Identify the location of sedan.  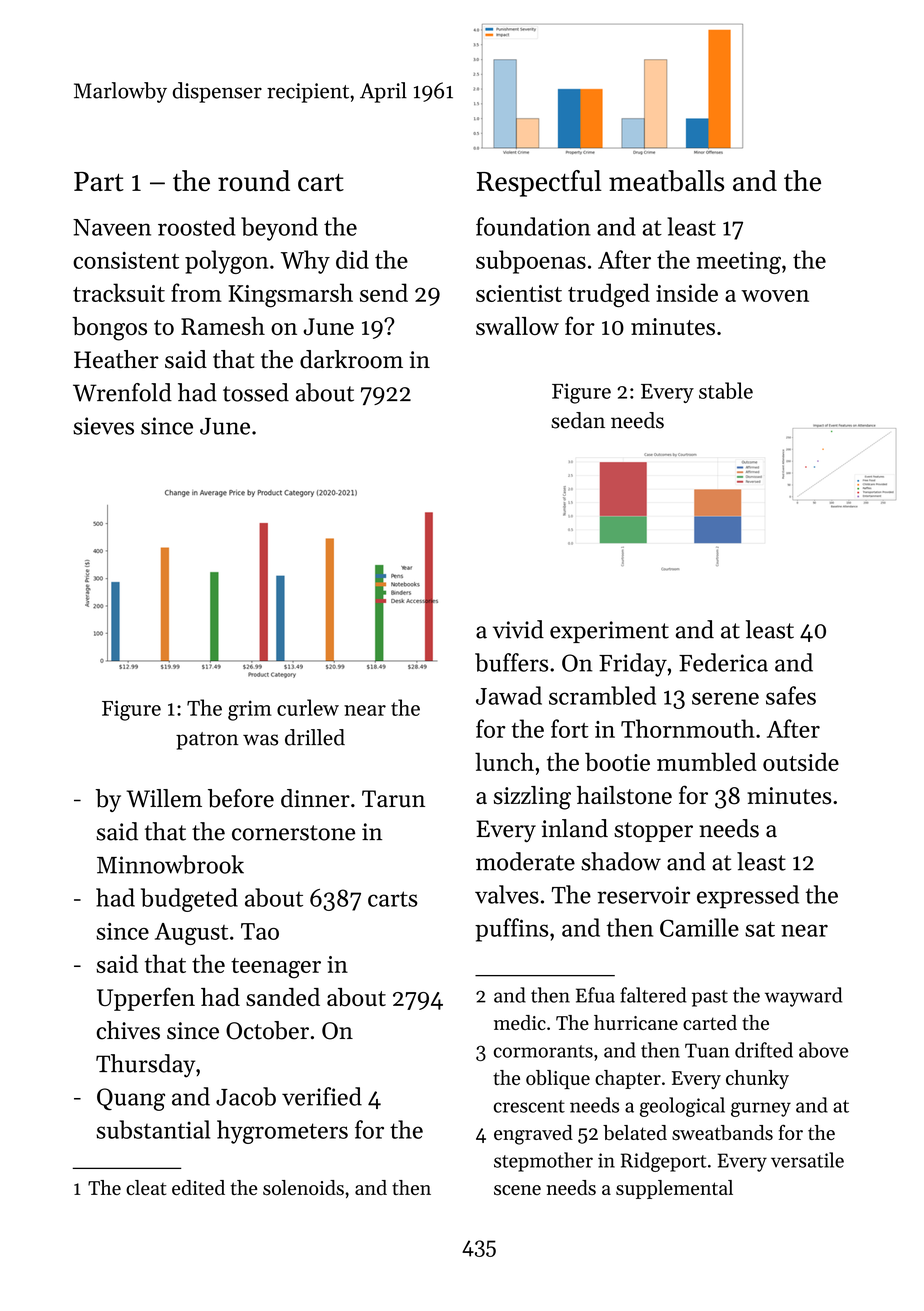
(578, 420).
